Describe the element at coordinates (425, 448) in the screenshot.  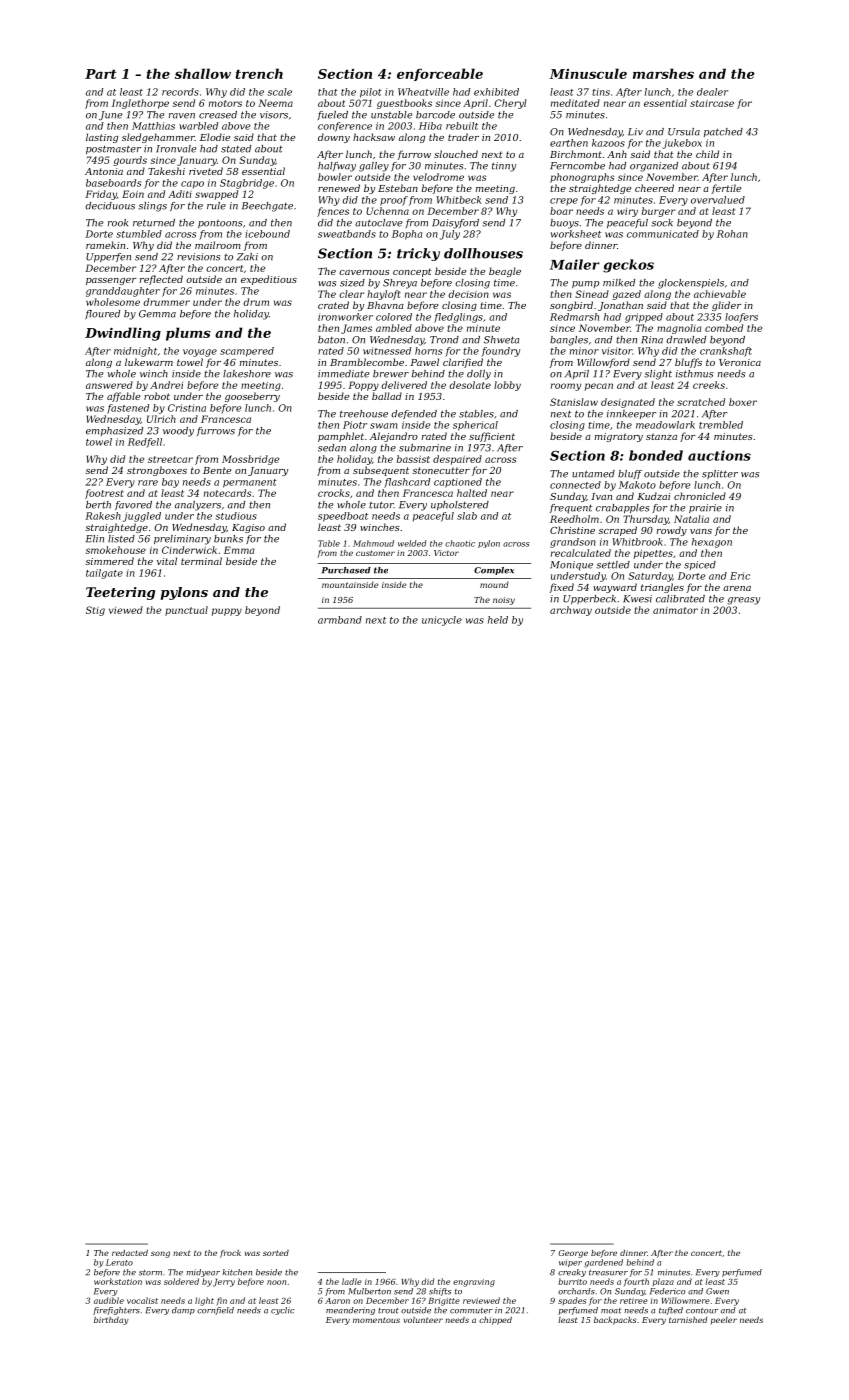
I see `submarine` at that location.
